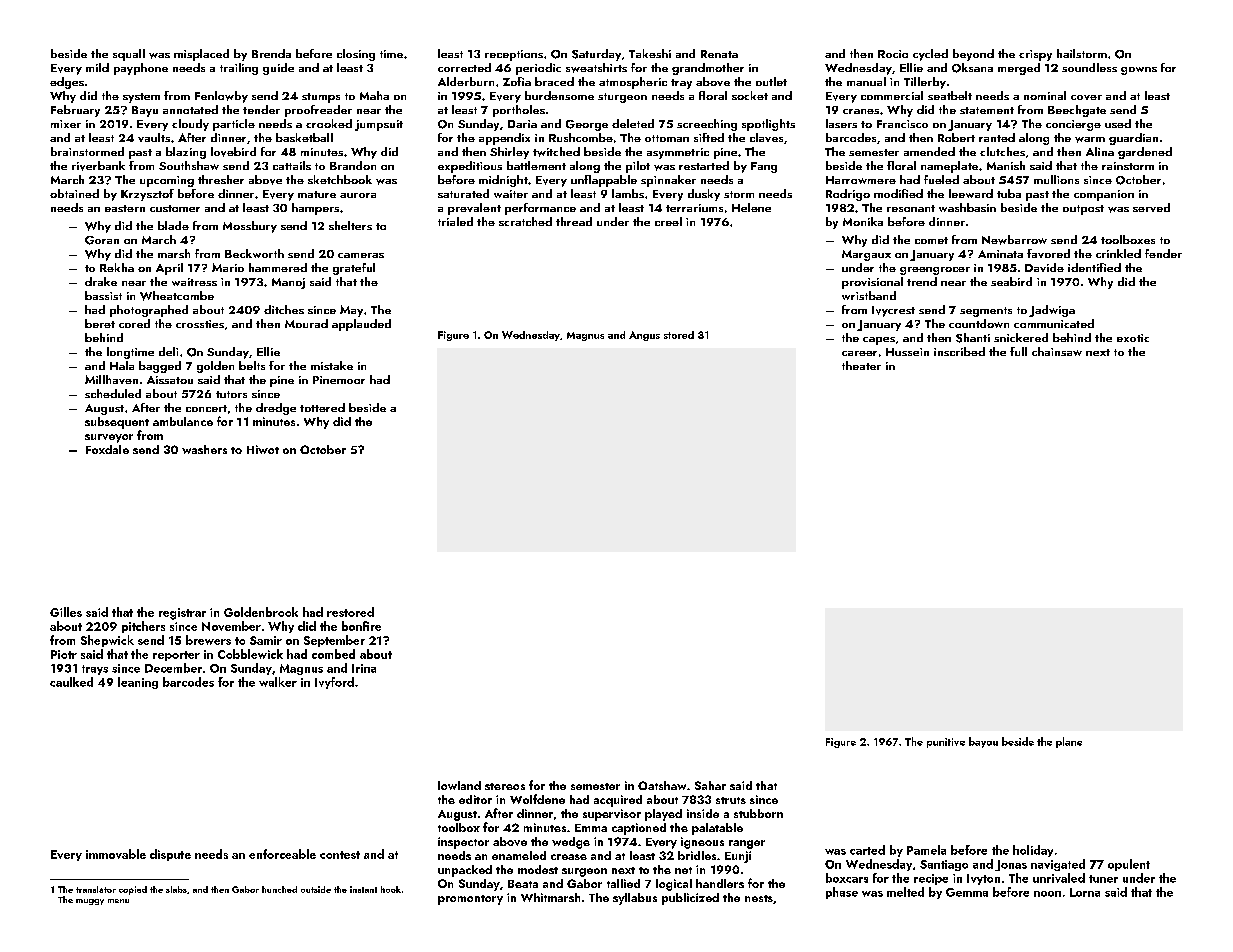  Describe the element at coordinates (176, 889) in the image. I see `slabs` at that location.
